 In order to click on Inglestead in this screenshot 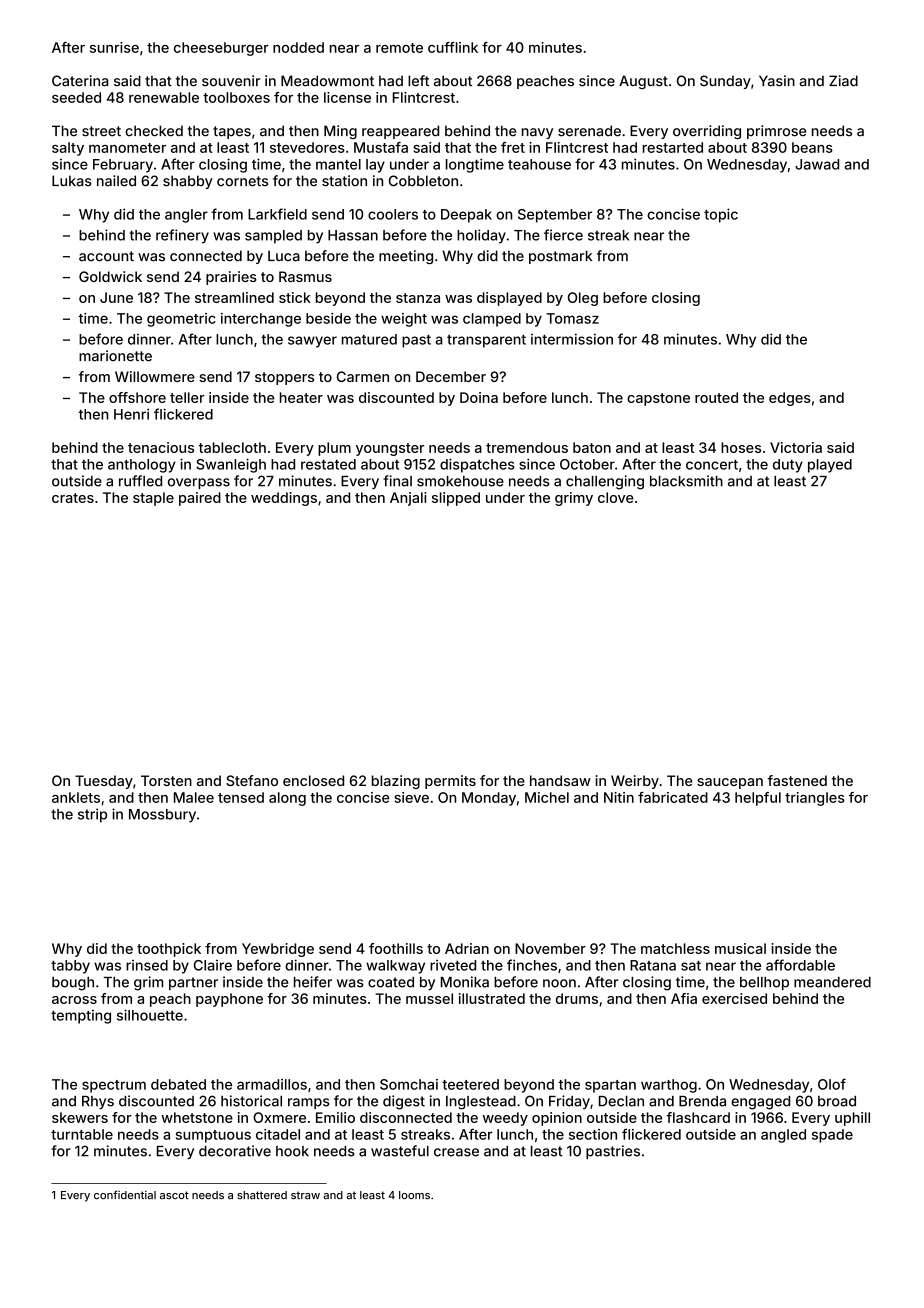, I will do `click(481, 1103)`.
